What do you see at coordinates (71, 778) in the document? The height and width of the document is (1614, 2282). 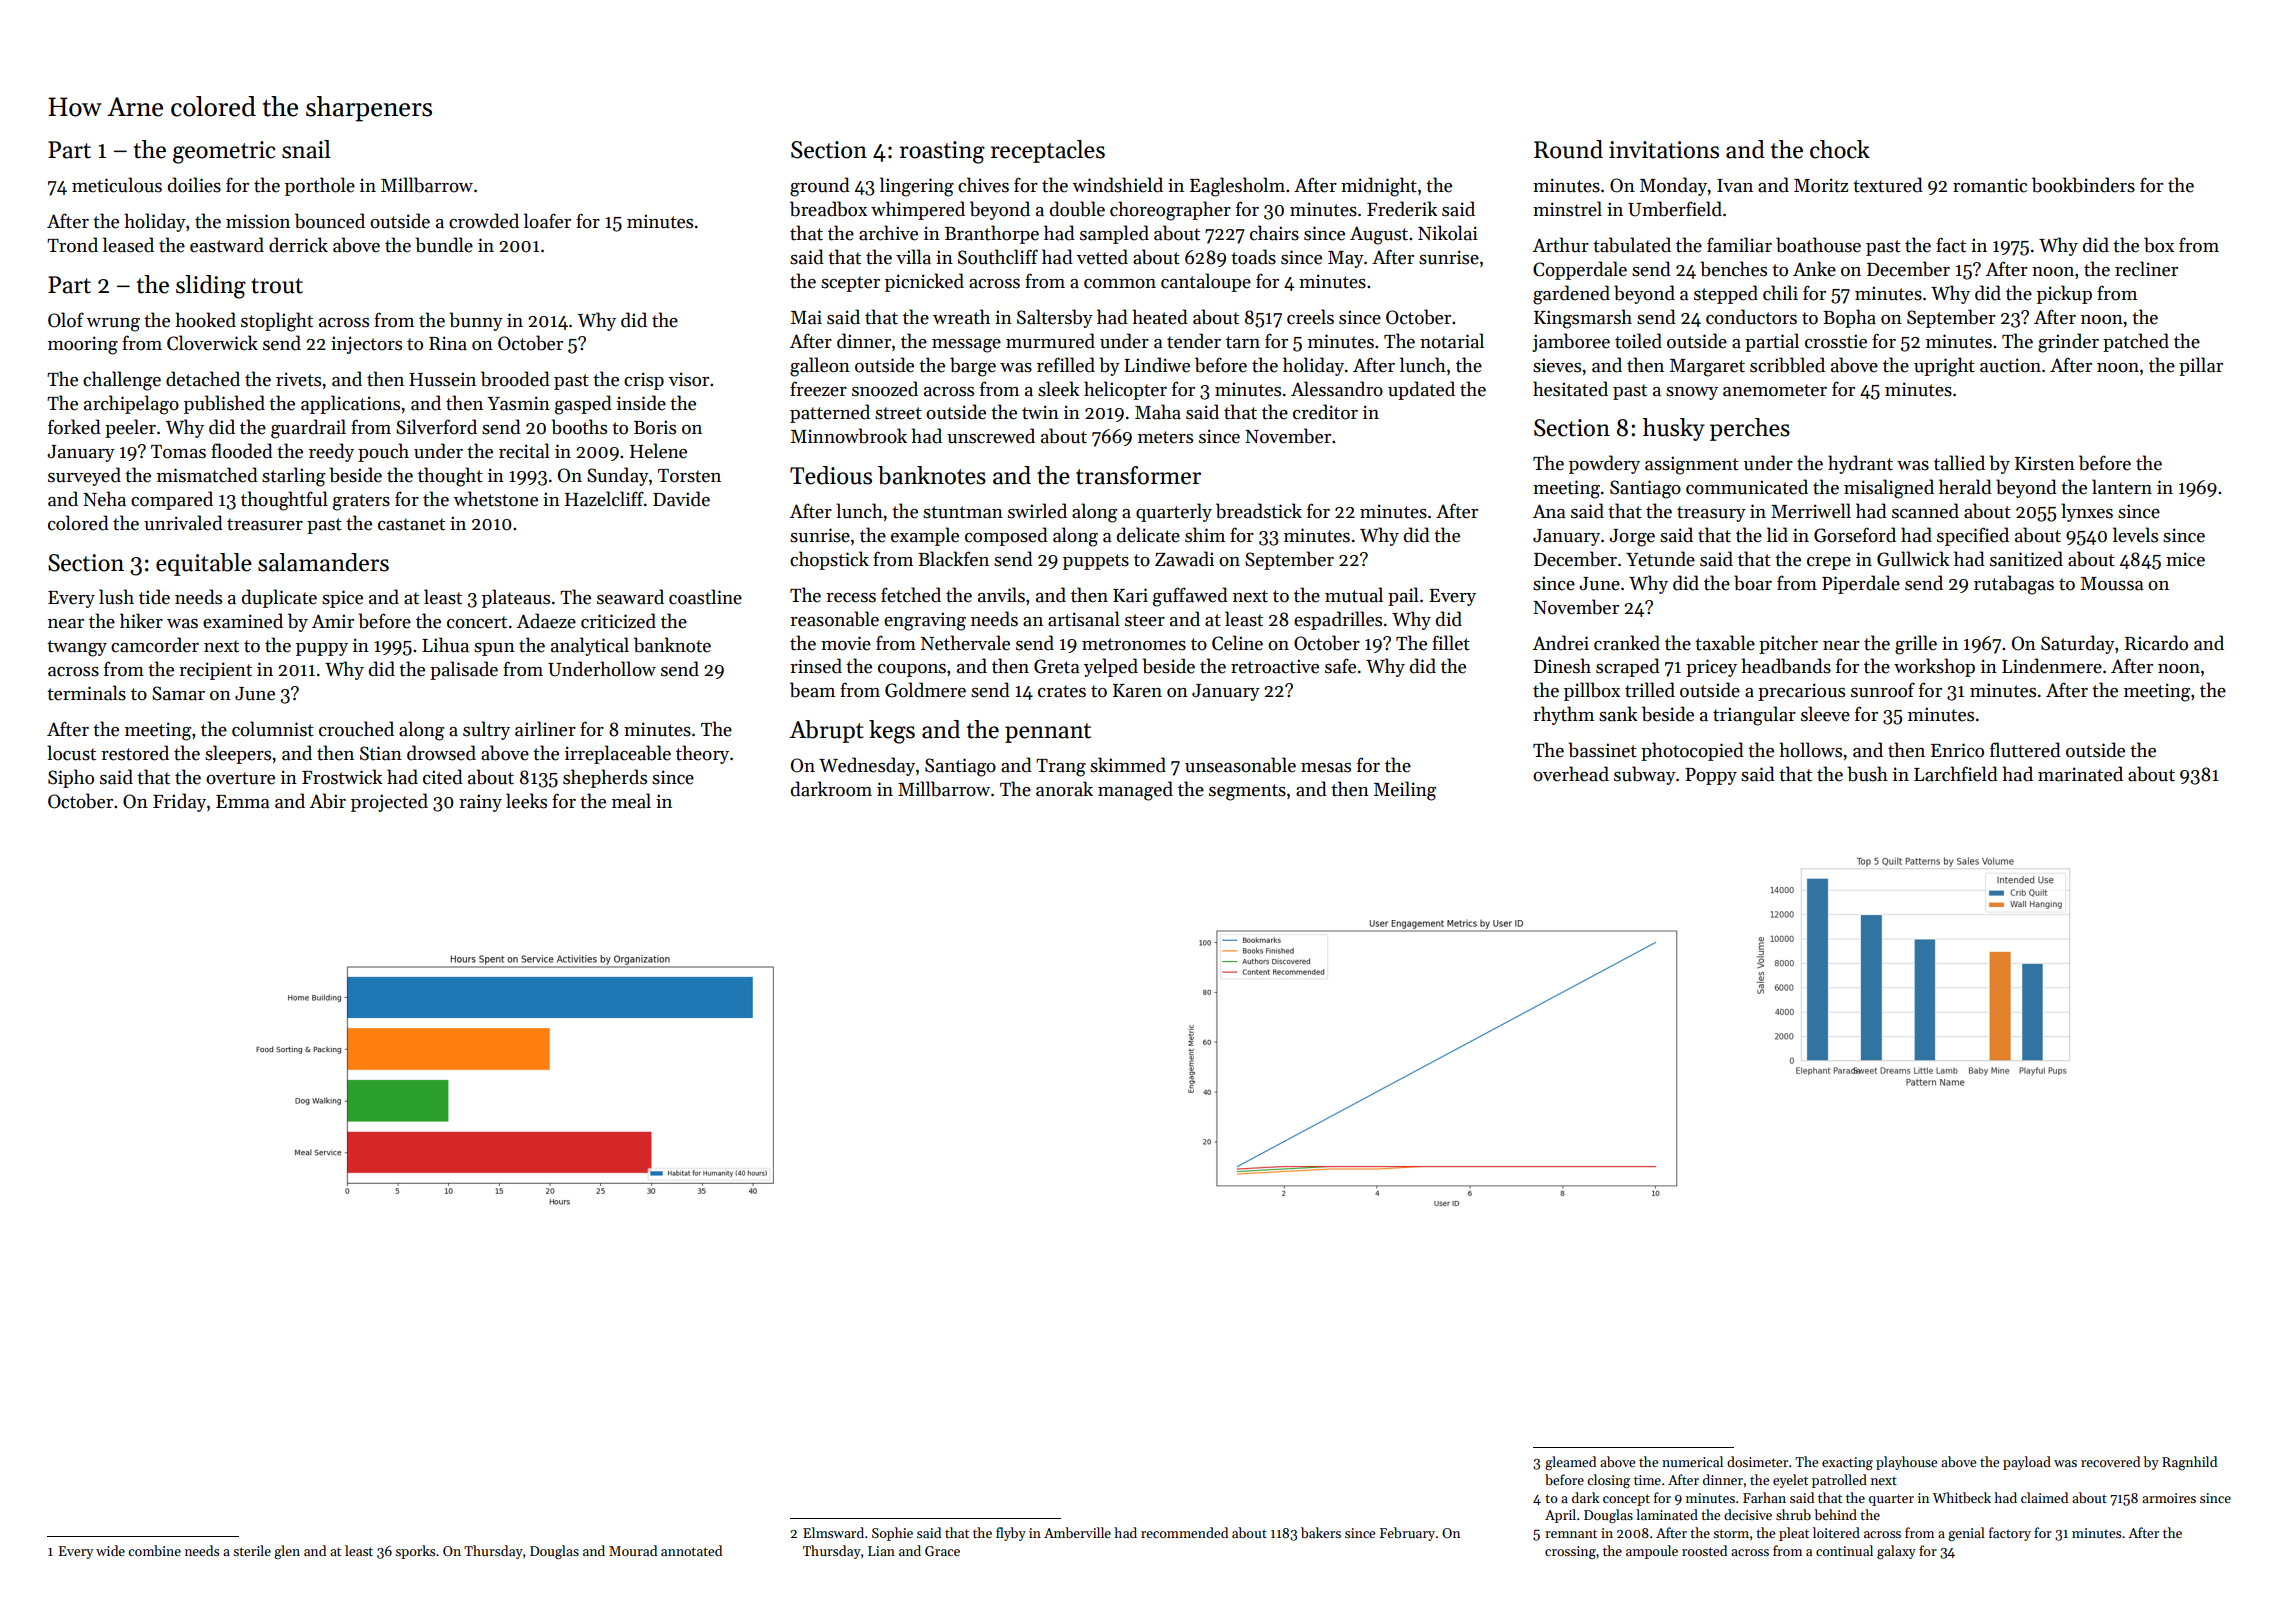 I see `Sipho` at bounding box center [71, 778].
